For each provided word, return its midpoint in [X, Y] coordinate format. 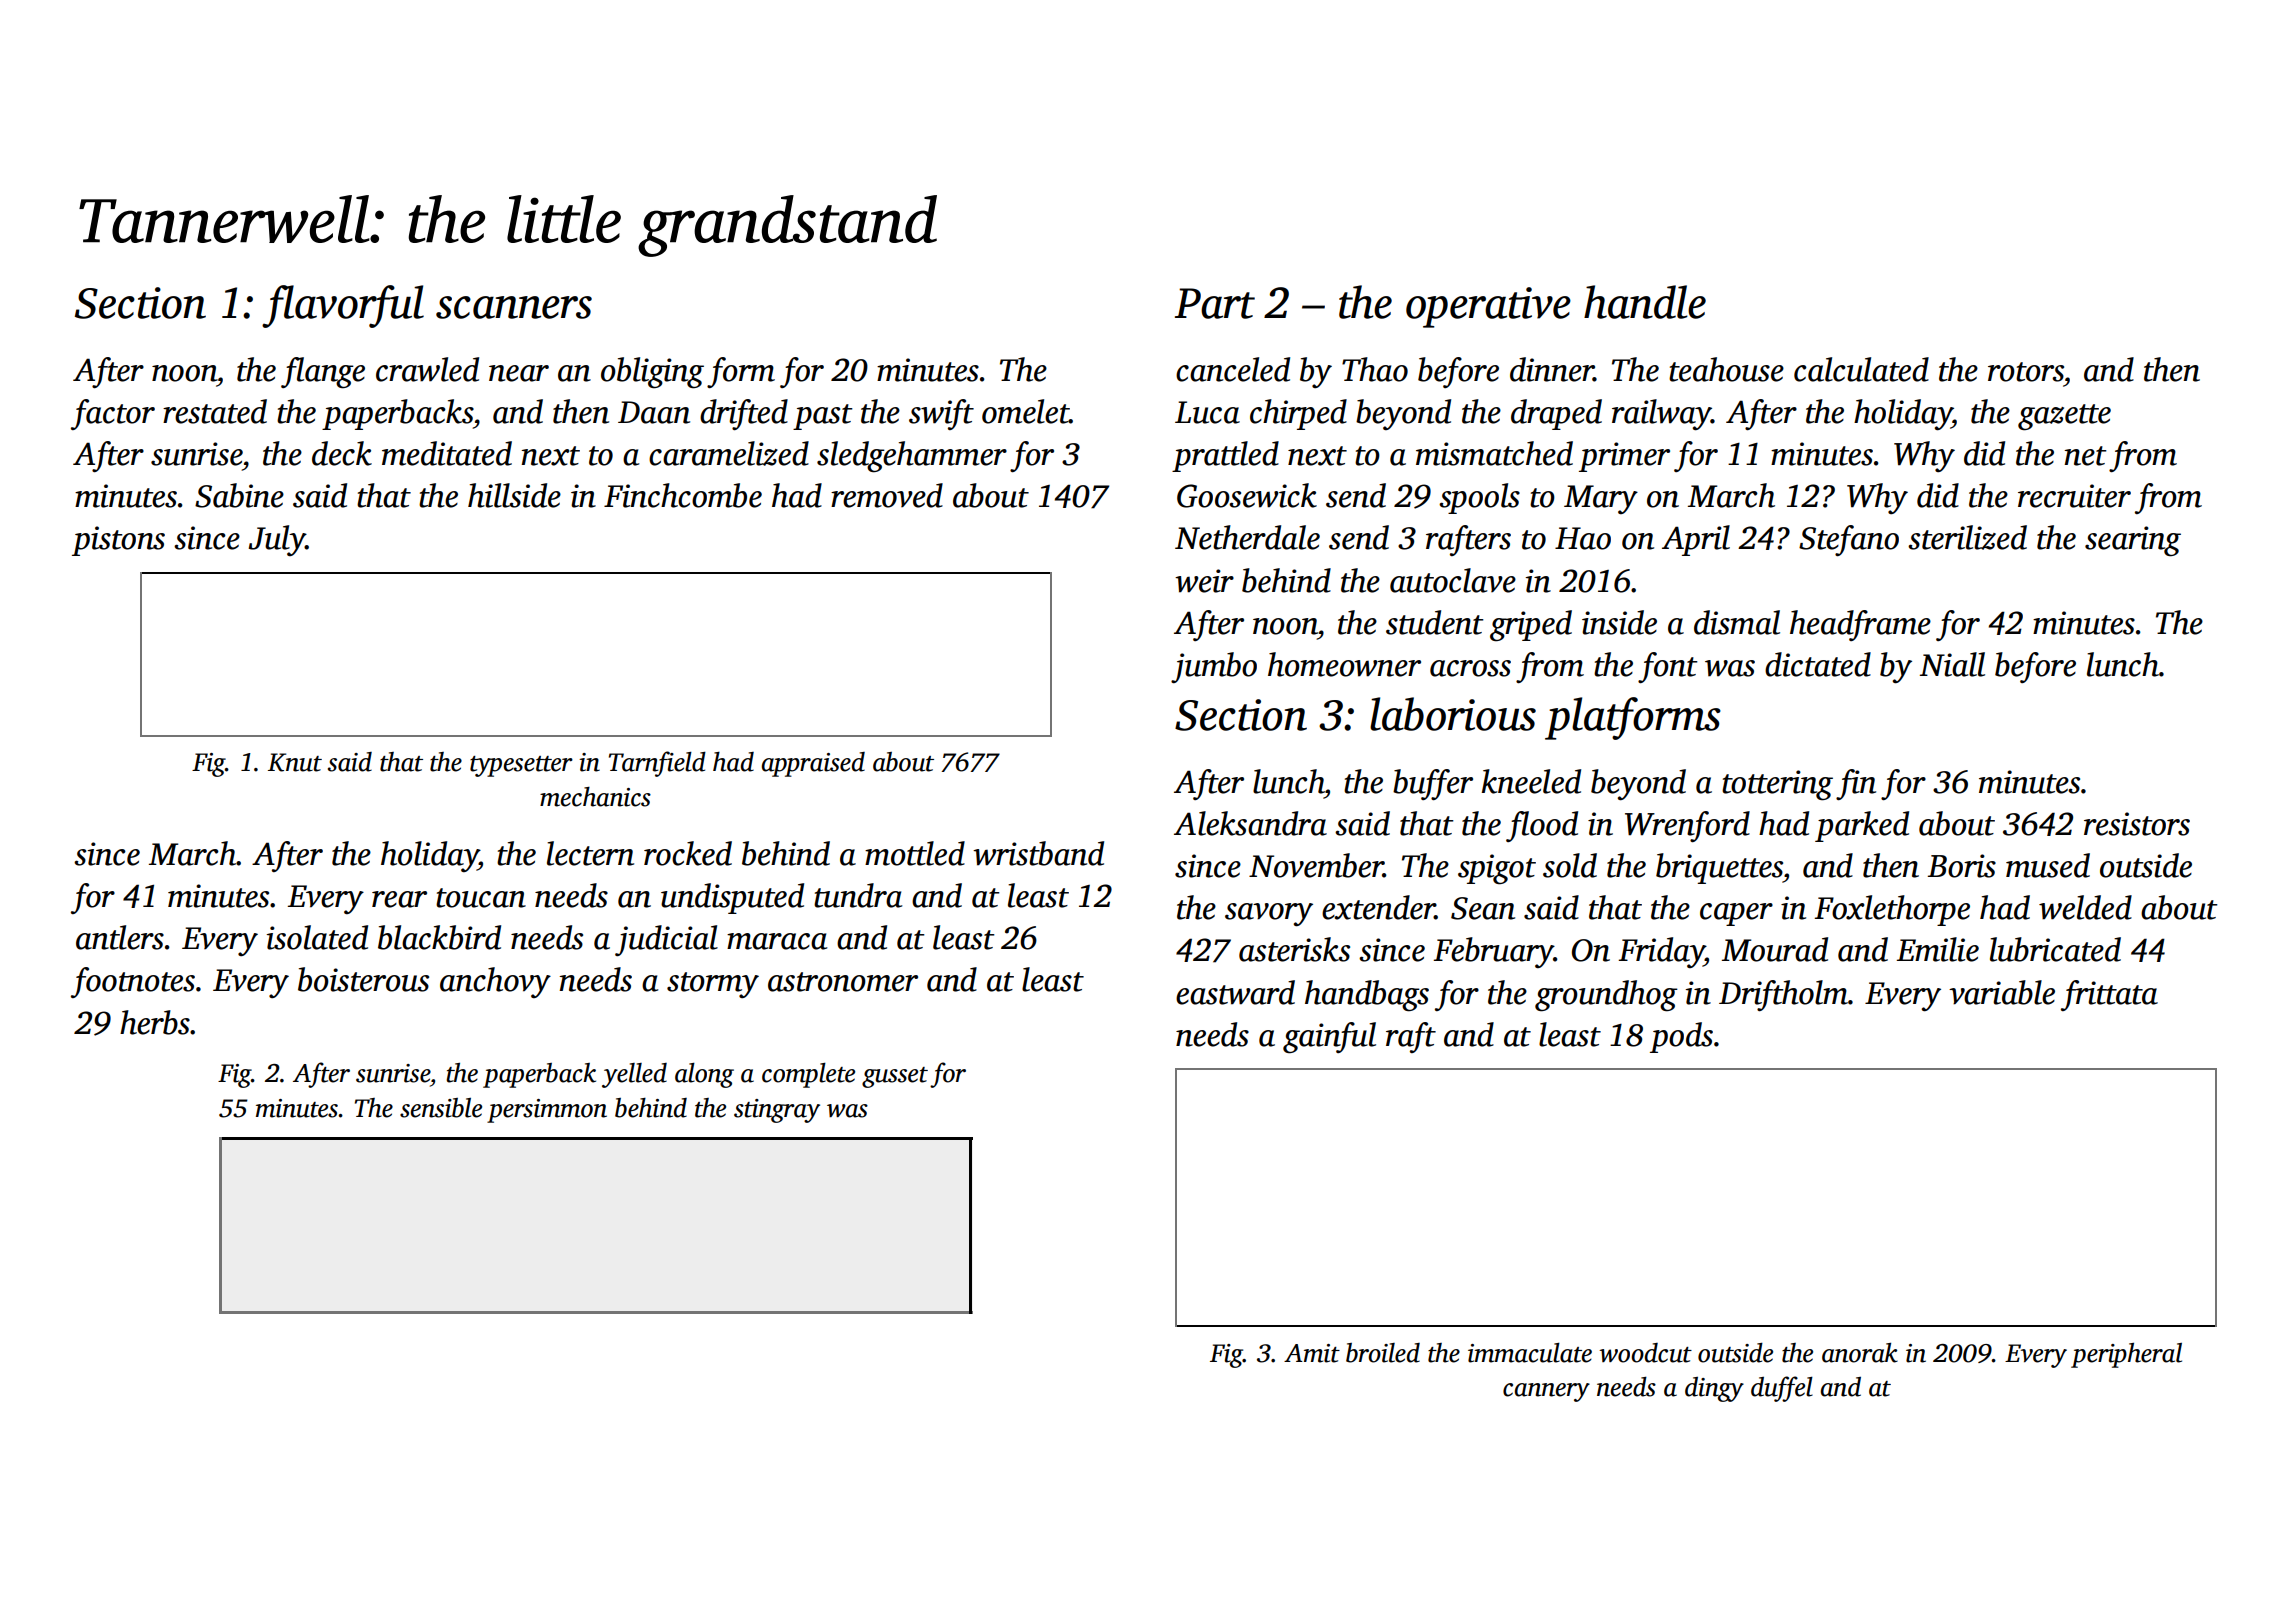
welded [2085, 907]
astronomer [843, 982]
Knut [295, 762]
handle [1645, 302]
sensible [441, 1108]
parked [1862, 826]
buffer [1433, 784]
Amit [1312, 1353]
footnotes [133, 982]
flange [323, 373]
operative [1488, 307]
